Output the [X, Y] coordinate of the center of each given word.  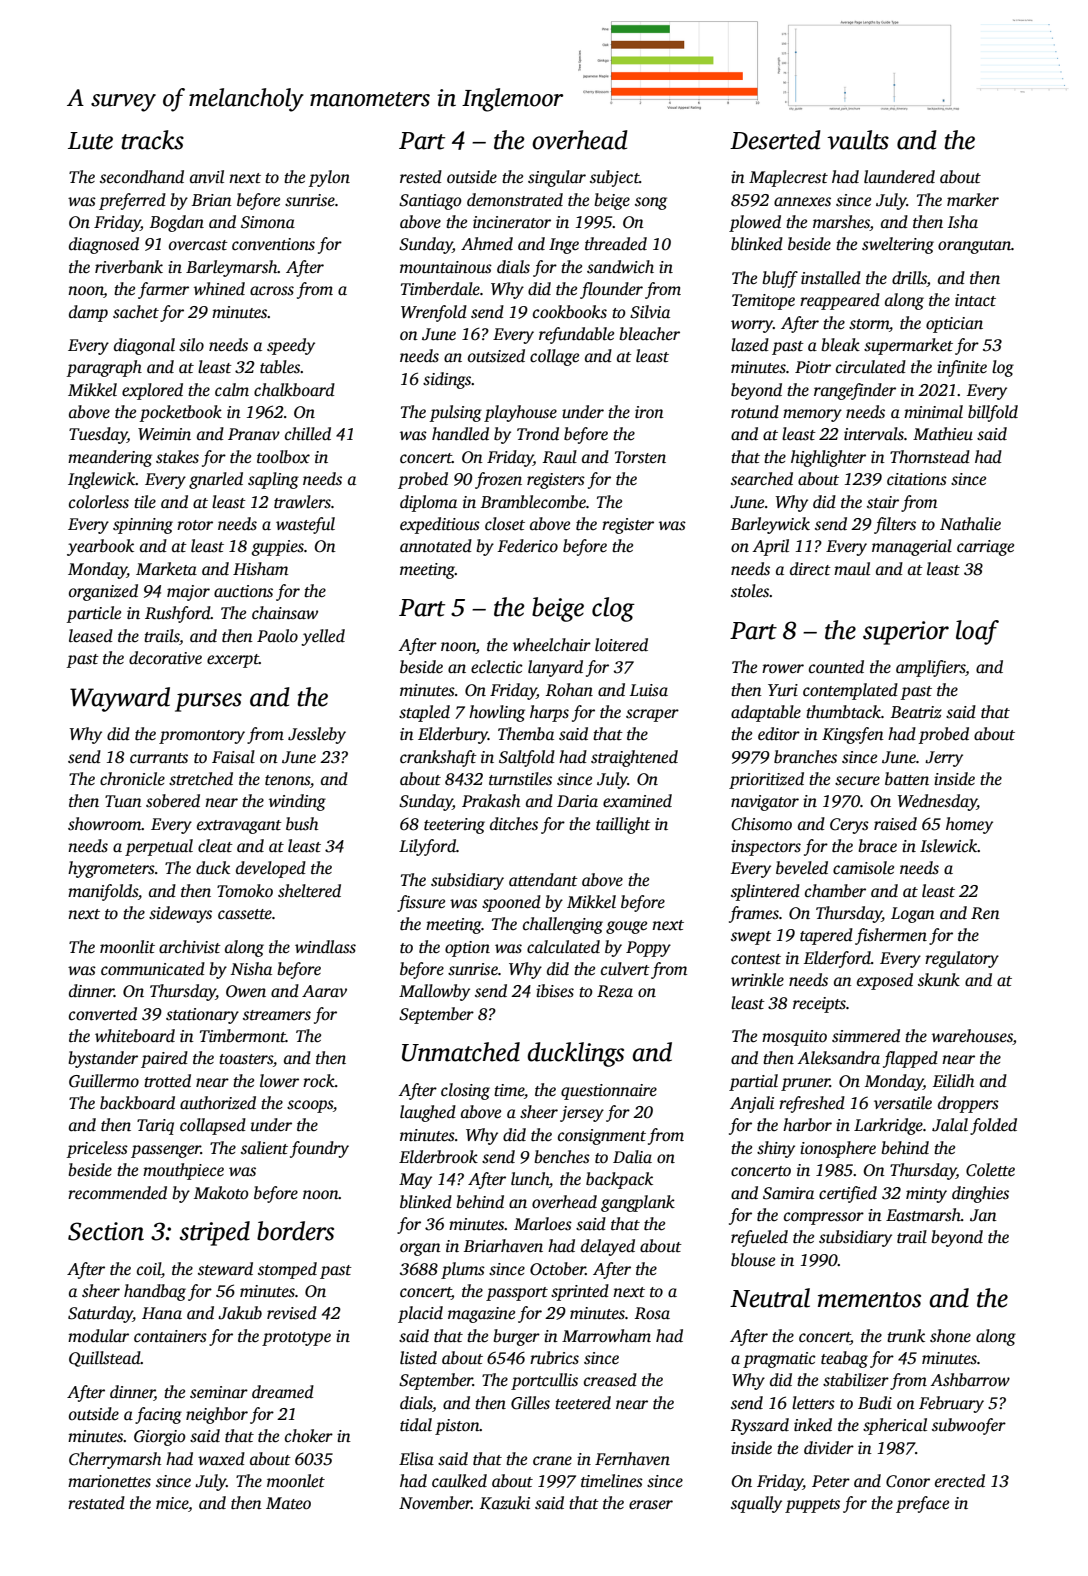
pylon [329, 178]
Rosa [652, 1313]
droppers [968, 1104]
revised [292, 1313]
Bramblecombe [533, 502]
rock [319, 1081]
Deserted [775, 140]
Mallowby [434, 992]
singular [557, 178]
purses [208, 702]
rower [783, 668]
